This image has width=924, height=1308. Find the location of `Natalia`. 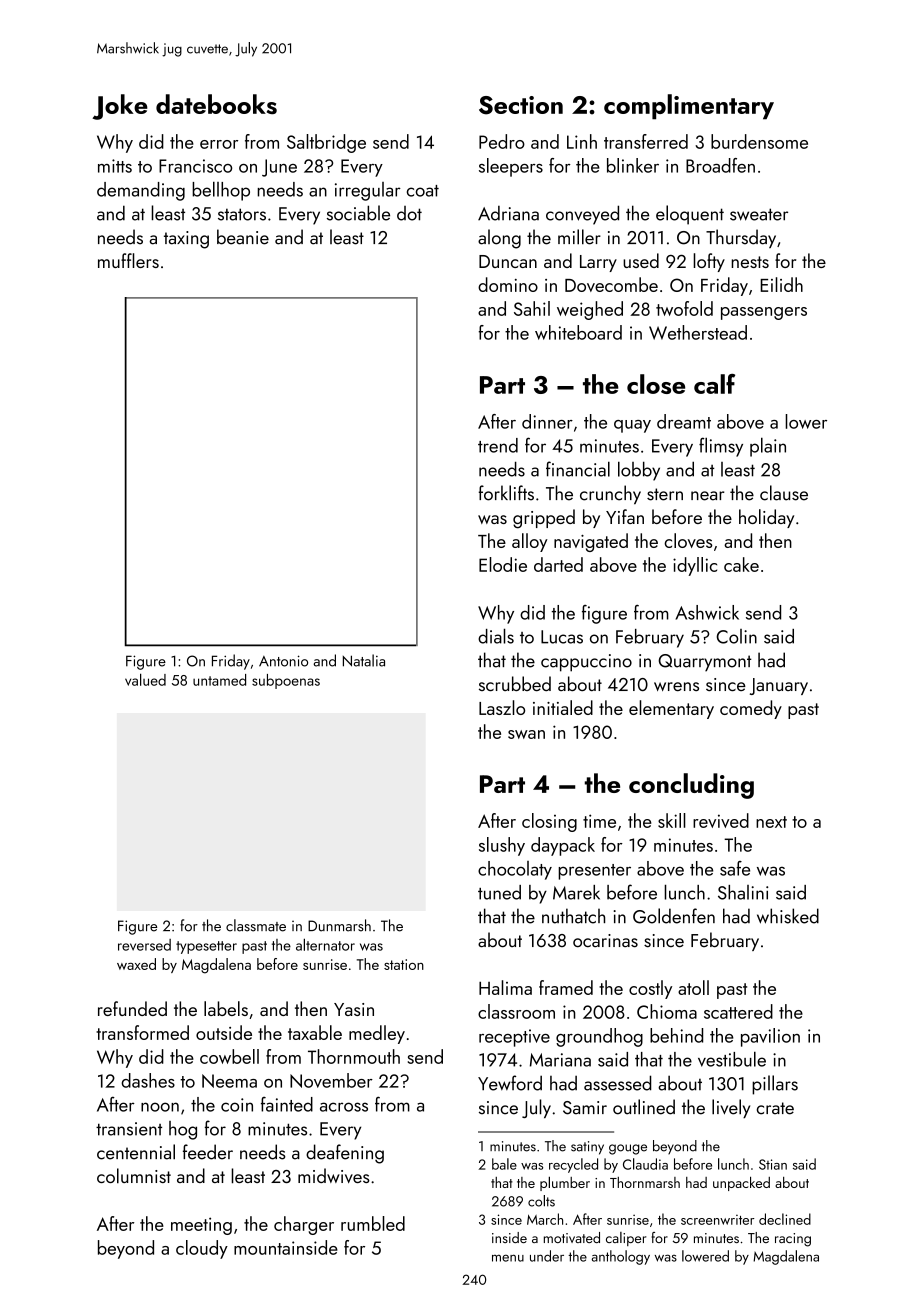

Natalia is located at coordinates (364, 660).
